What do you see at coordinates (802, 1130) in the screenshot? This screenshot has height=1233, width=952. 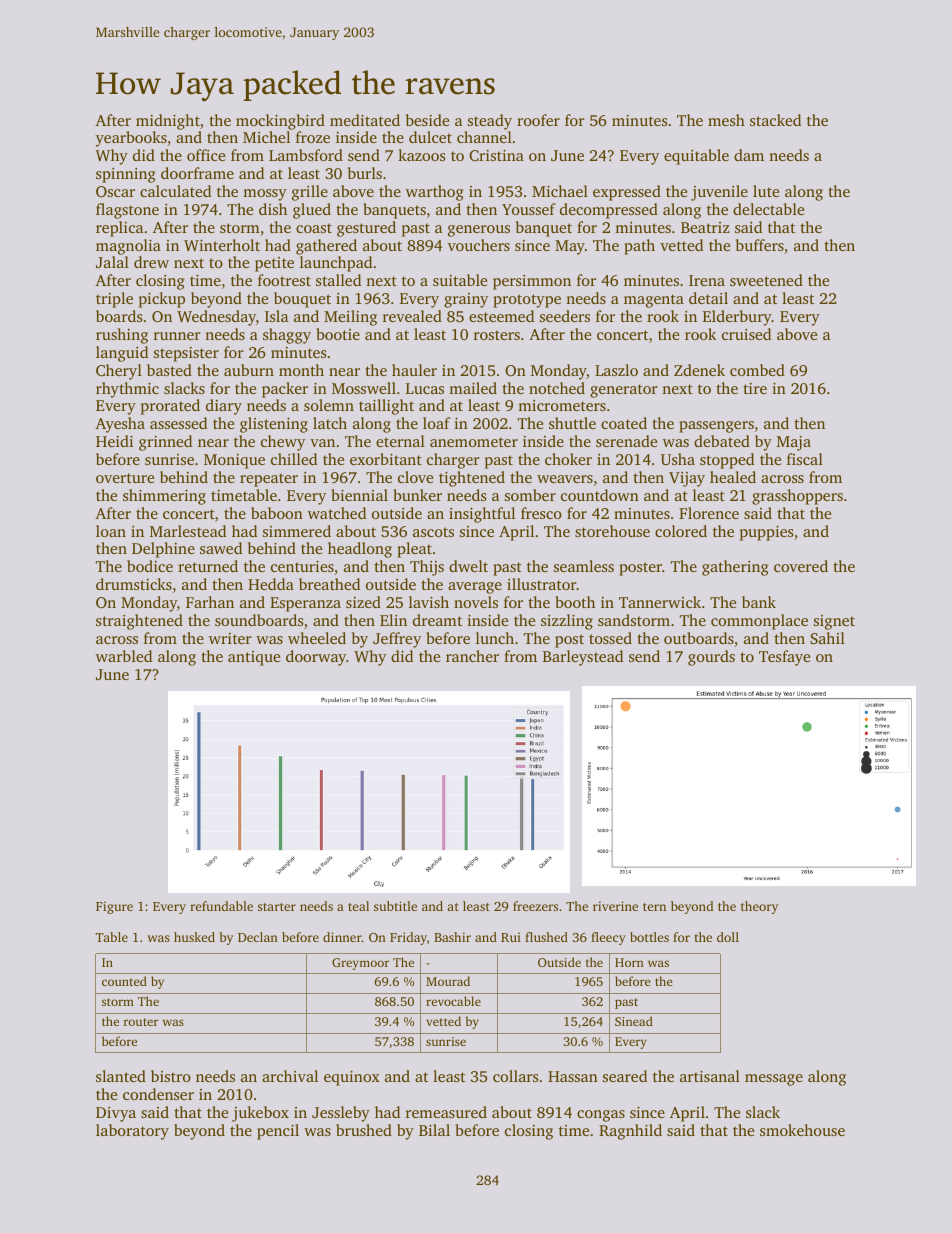 I see `smokehouse` at bounding box center [802, 1130].
